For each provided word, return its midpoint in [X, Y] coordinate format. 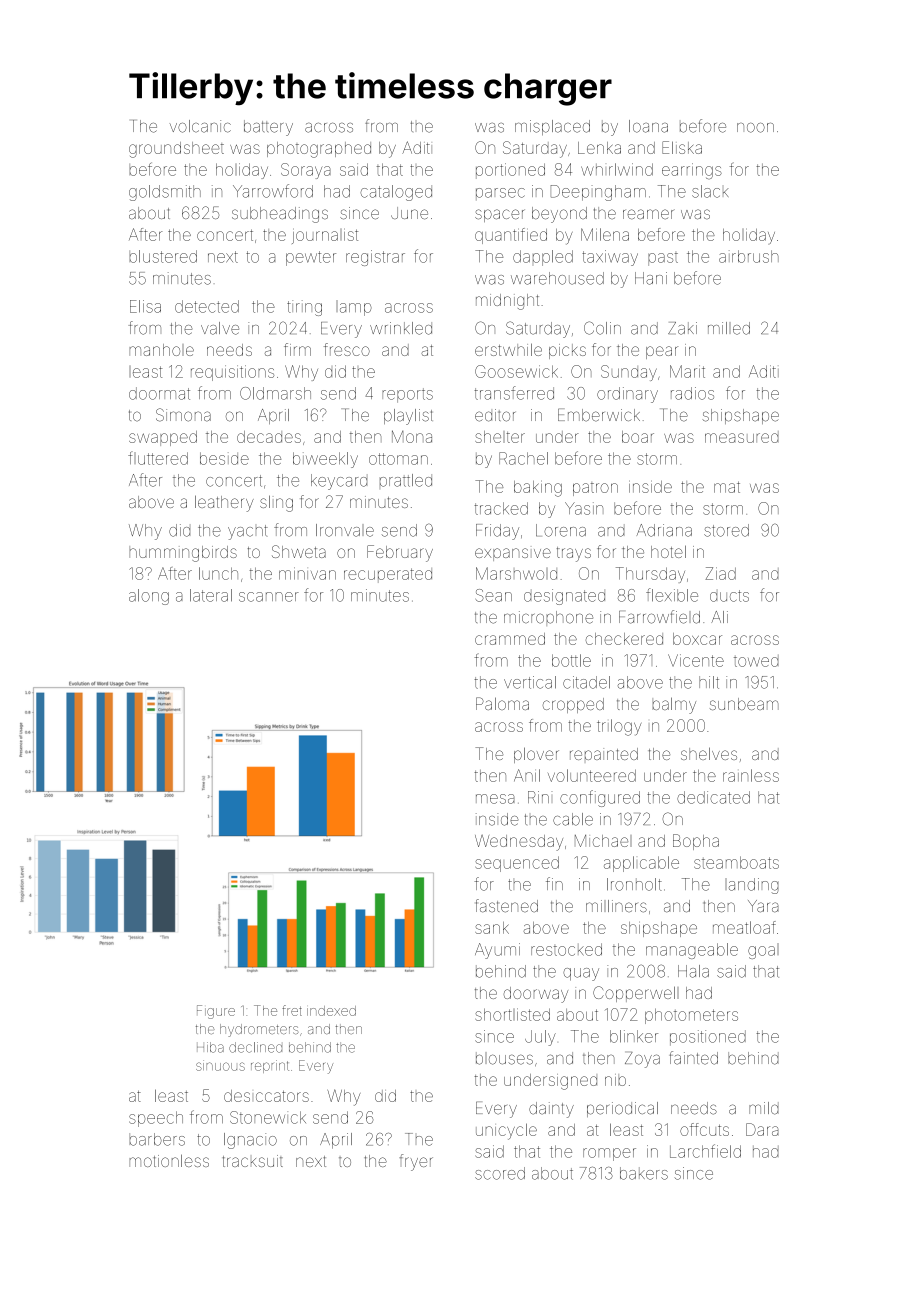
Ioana [648, 126]
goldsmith [165, 193]
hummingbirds [183, 554]
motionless [169, 1160]
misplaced [552, 127]
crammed [510, 639]
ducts [729, 596]
